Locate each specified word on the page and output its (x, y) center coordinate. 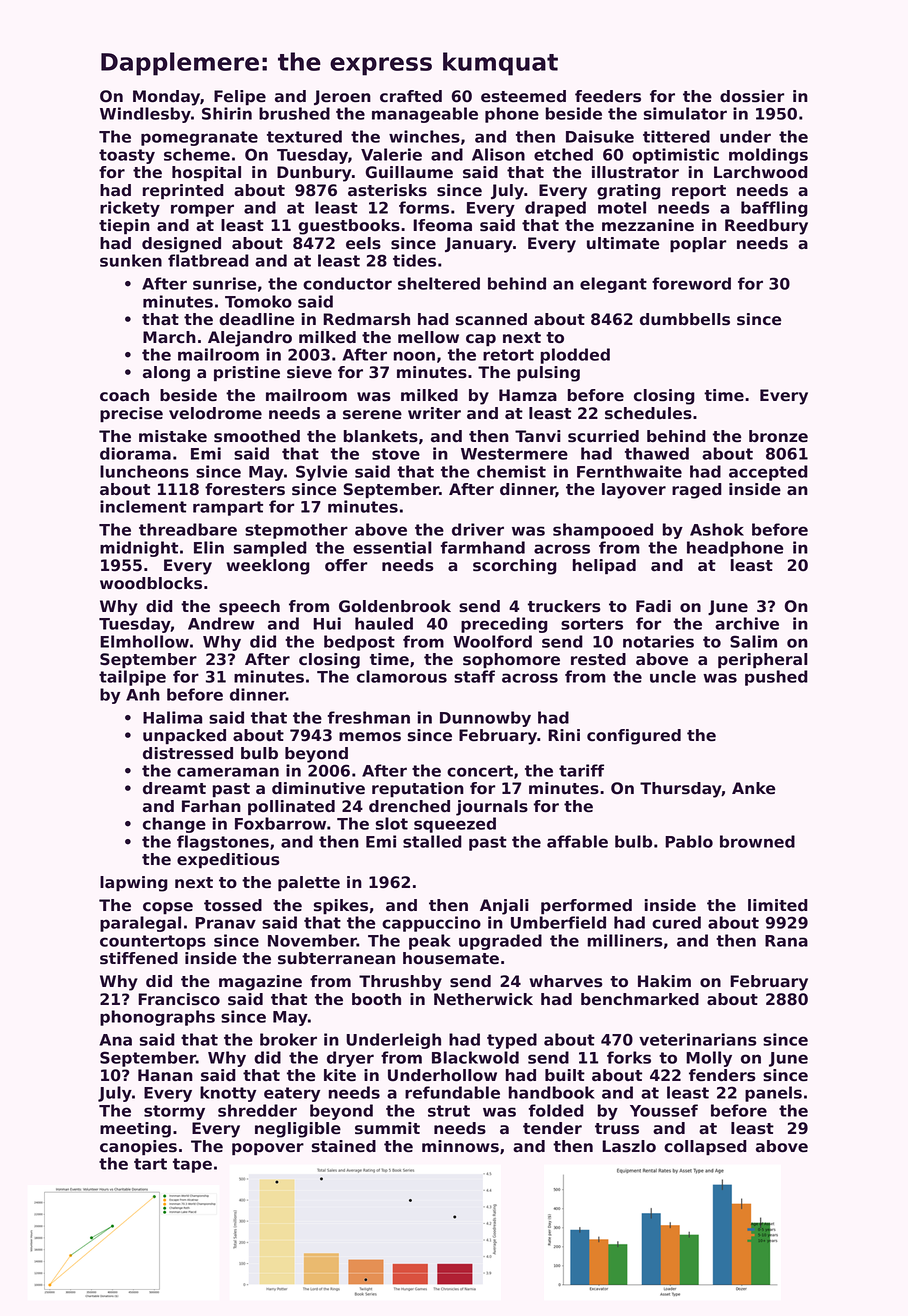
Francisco (179, 999)
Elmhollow (144, 641)
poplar (698, 244)
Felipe (240, 97)
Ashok (717, 529)
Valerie (391, 154)
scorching (515, 567)
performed (586, 907)
